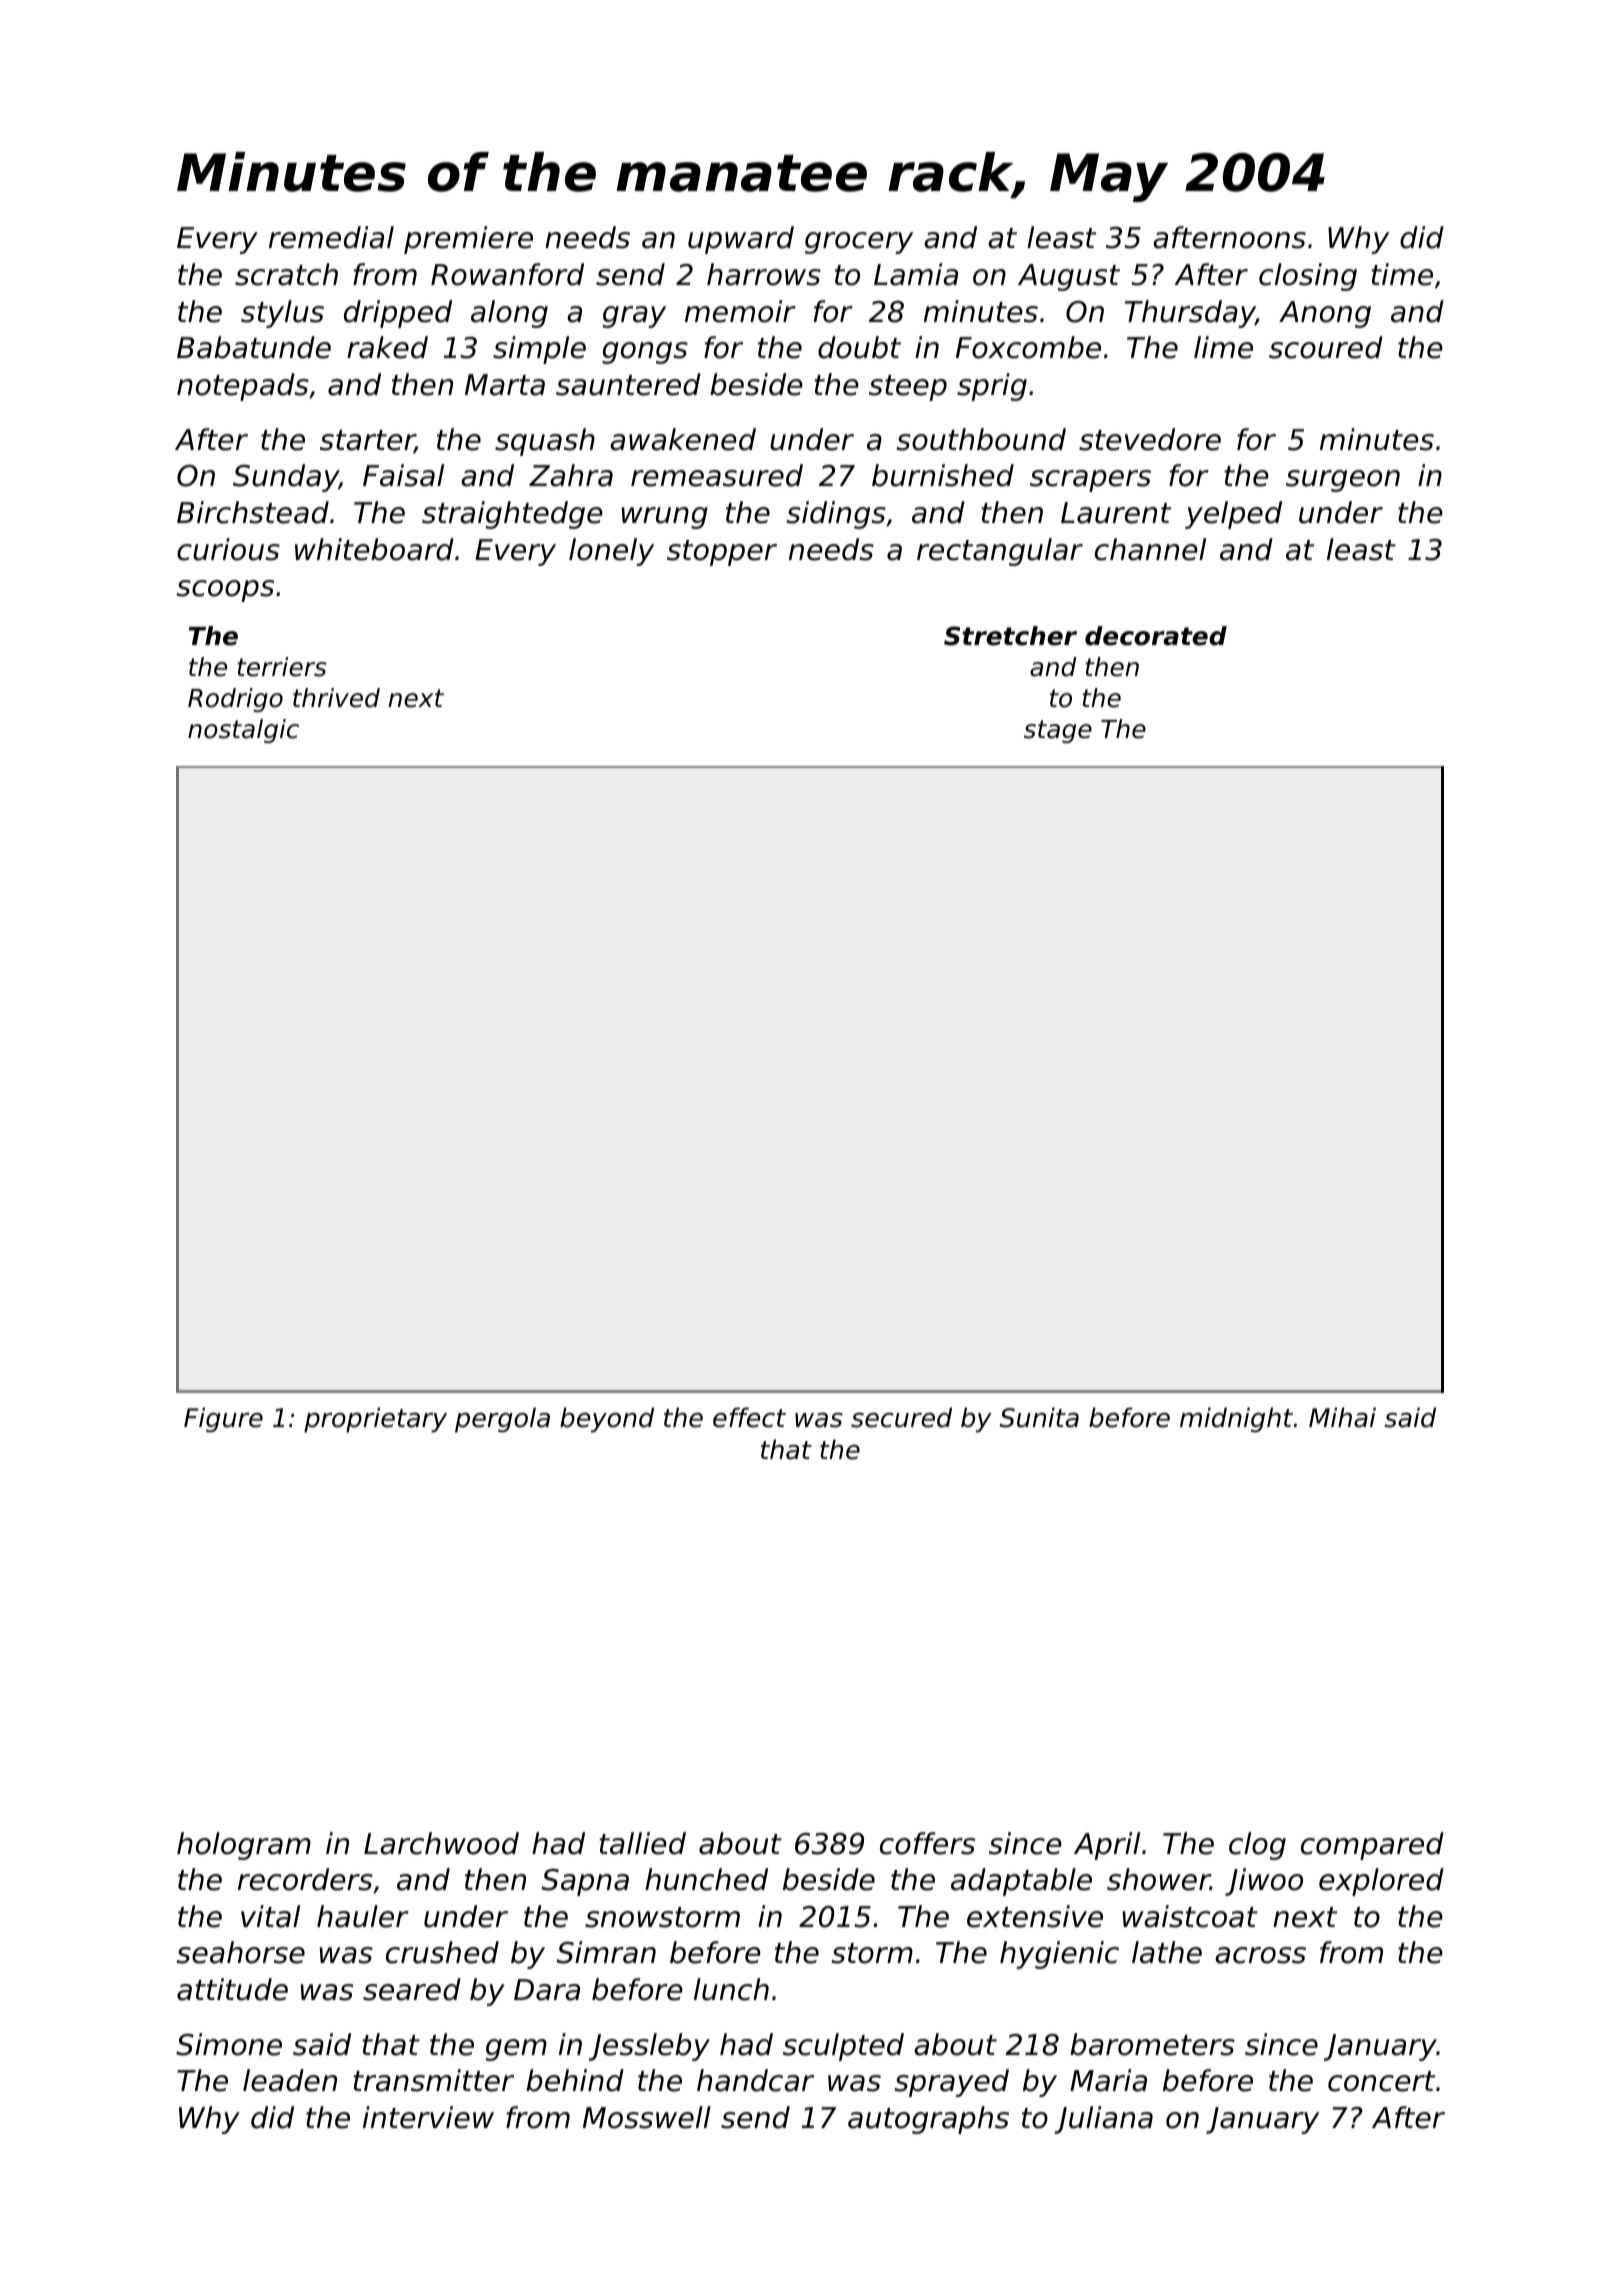 The height and width of the page is (2292, 1620). Describe the element at coordinates (1308, 277) in the page. I see `closing` at that location.
